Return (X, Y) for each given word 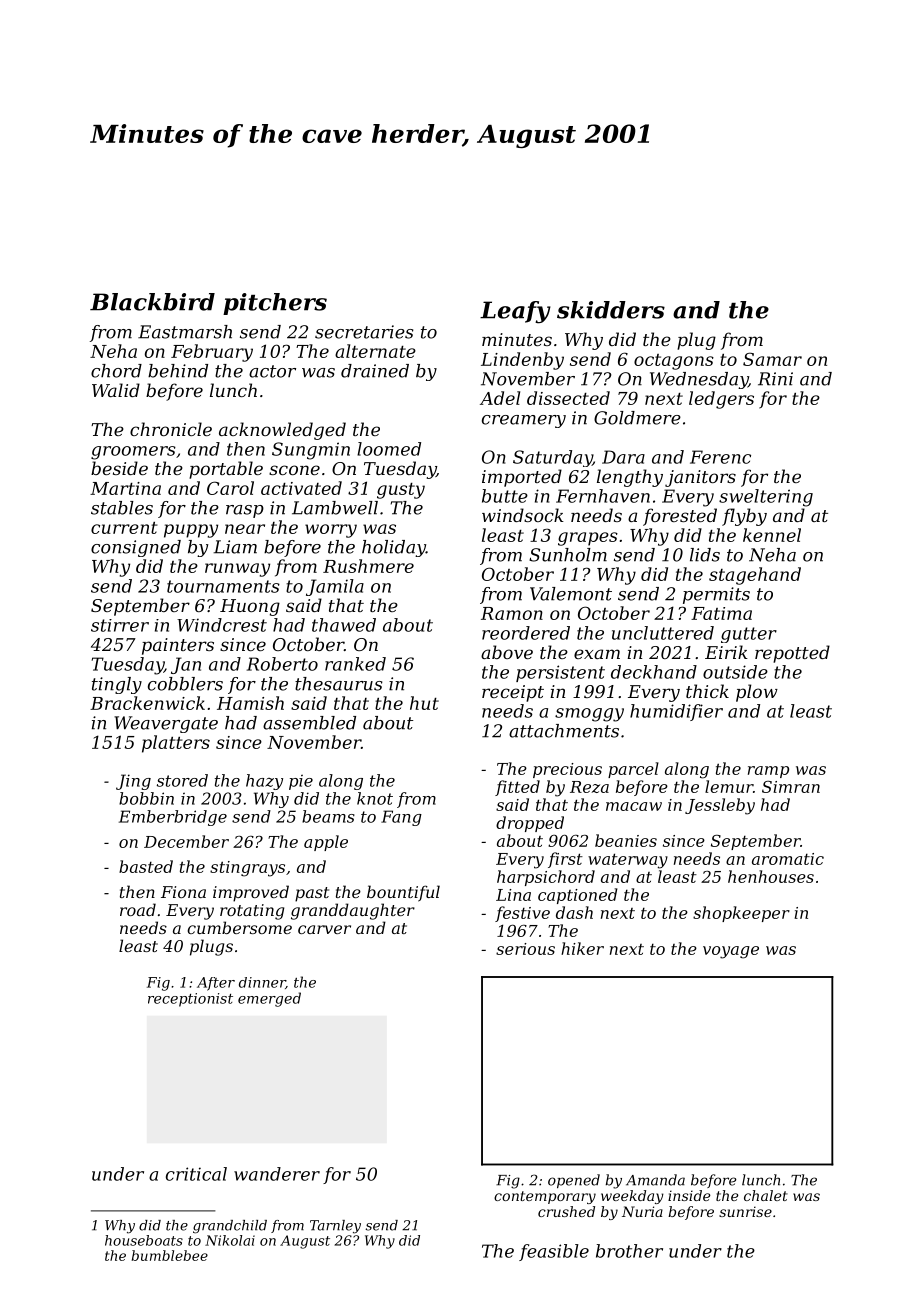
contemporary (545, 1197)
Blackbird (152, 302)
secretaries (364, 332)
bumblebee (169, 1255)
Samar (772, 359)
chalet (766, 1195)
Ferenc (720, 457)
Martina (125, 488)
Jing (133, 782)
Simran (791, 787)
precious (567, 770)
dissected (568, 398)
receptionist (190, 1000)
